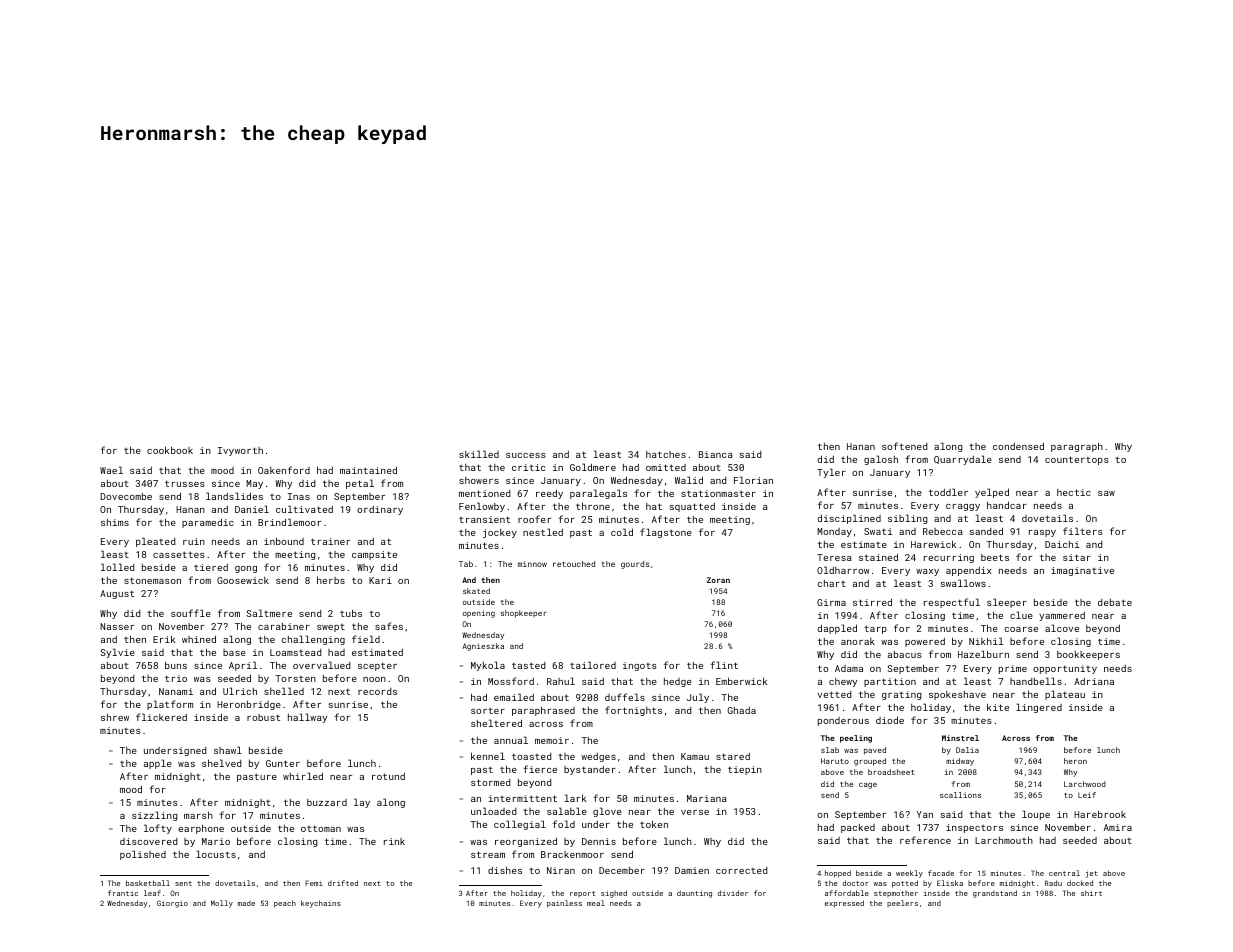  I want to click on Leif, so click(1087, 795).
